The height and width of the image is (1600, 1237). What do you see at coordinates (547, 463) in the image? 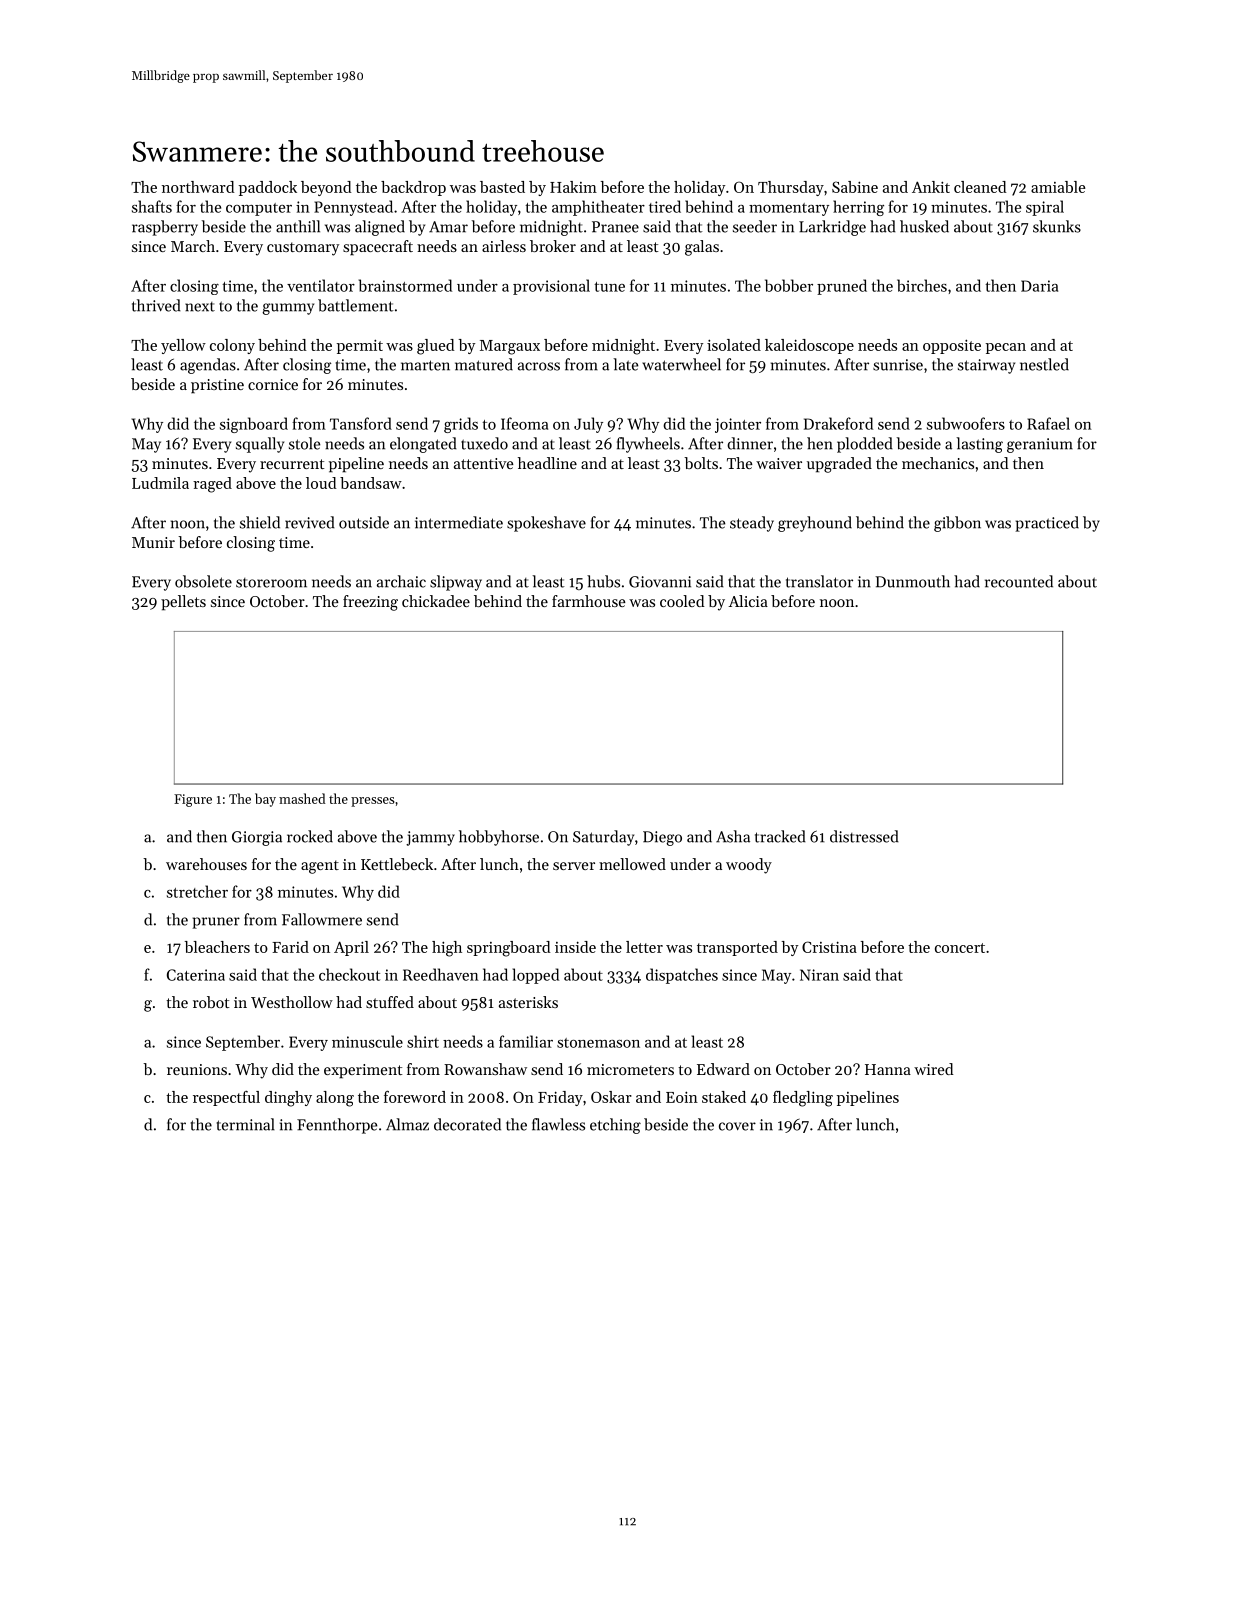
I see `headline` at bounding box center [547, 463].
